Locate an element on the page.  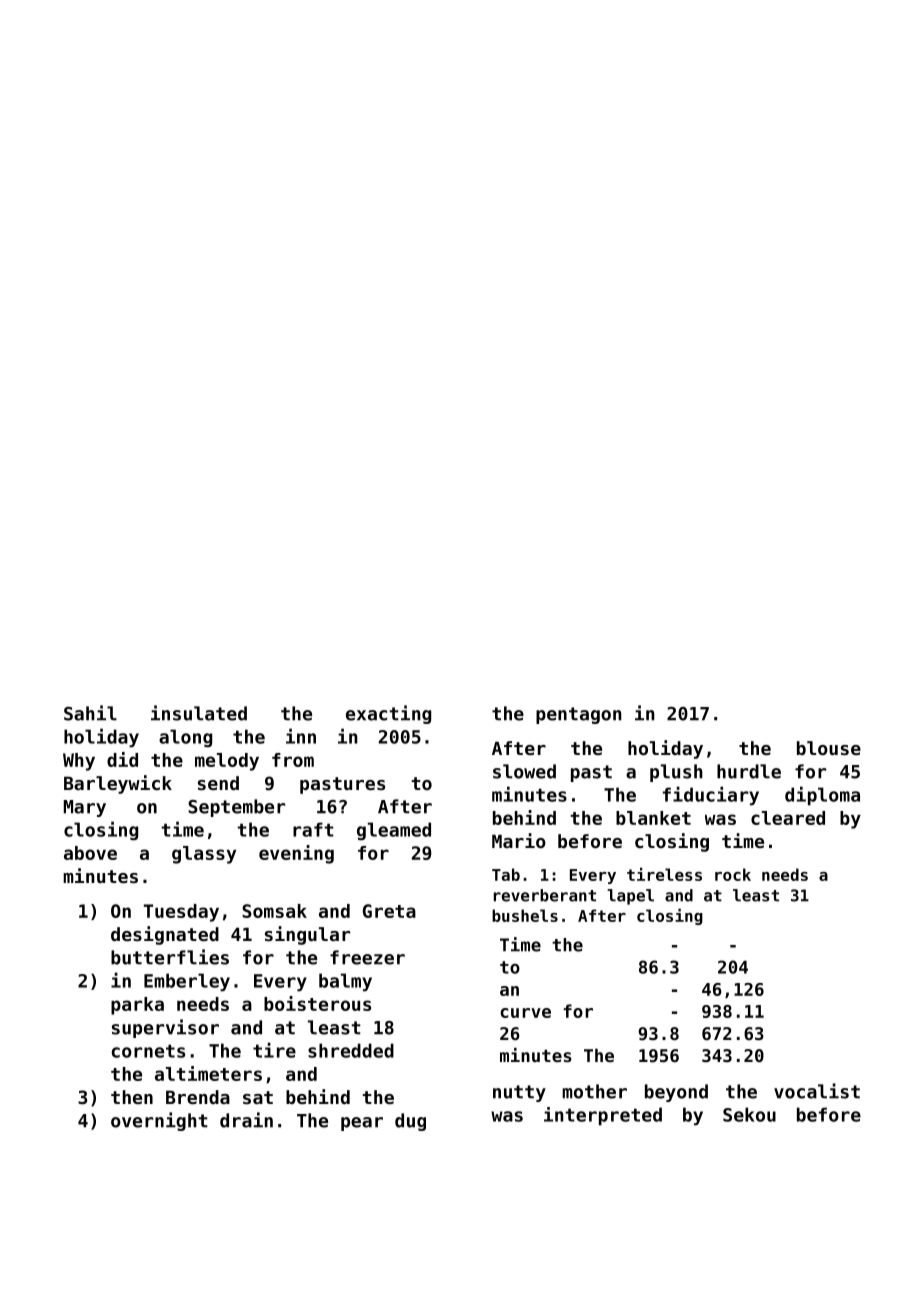
insulated is located at coordinates (199, 713).
